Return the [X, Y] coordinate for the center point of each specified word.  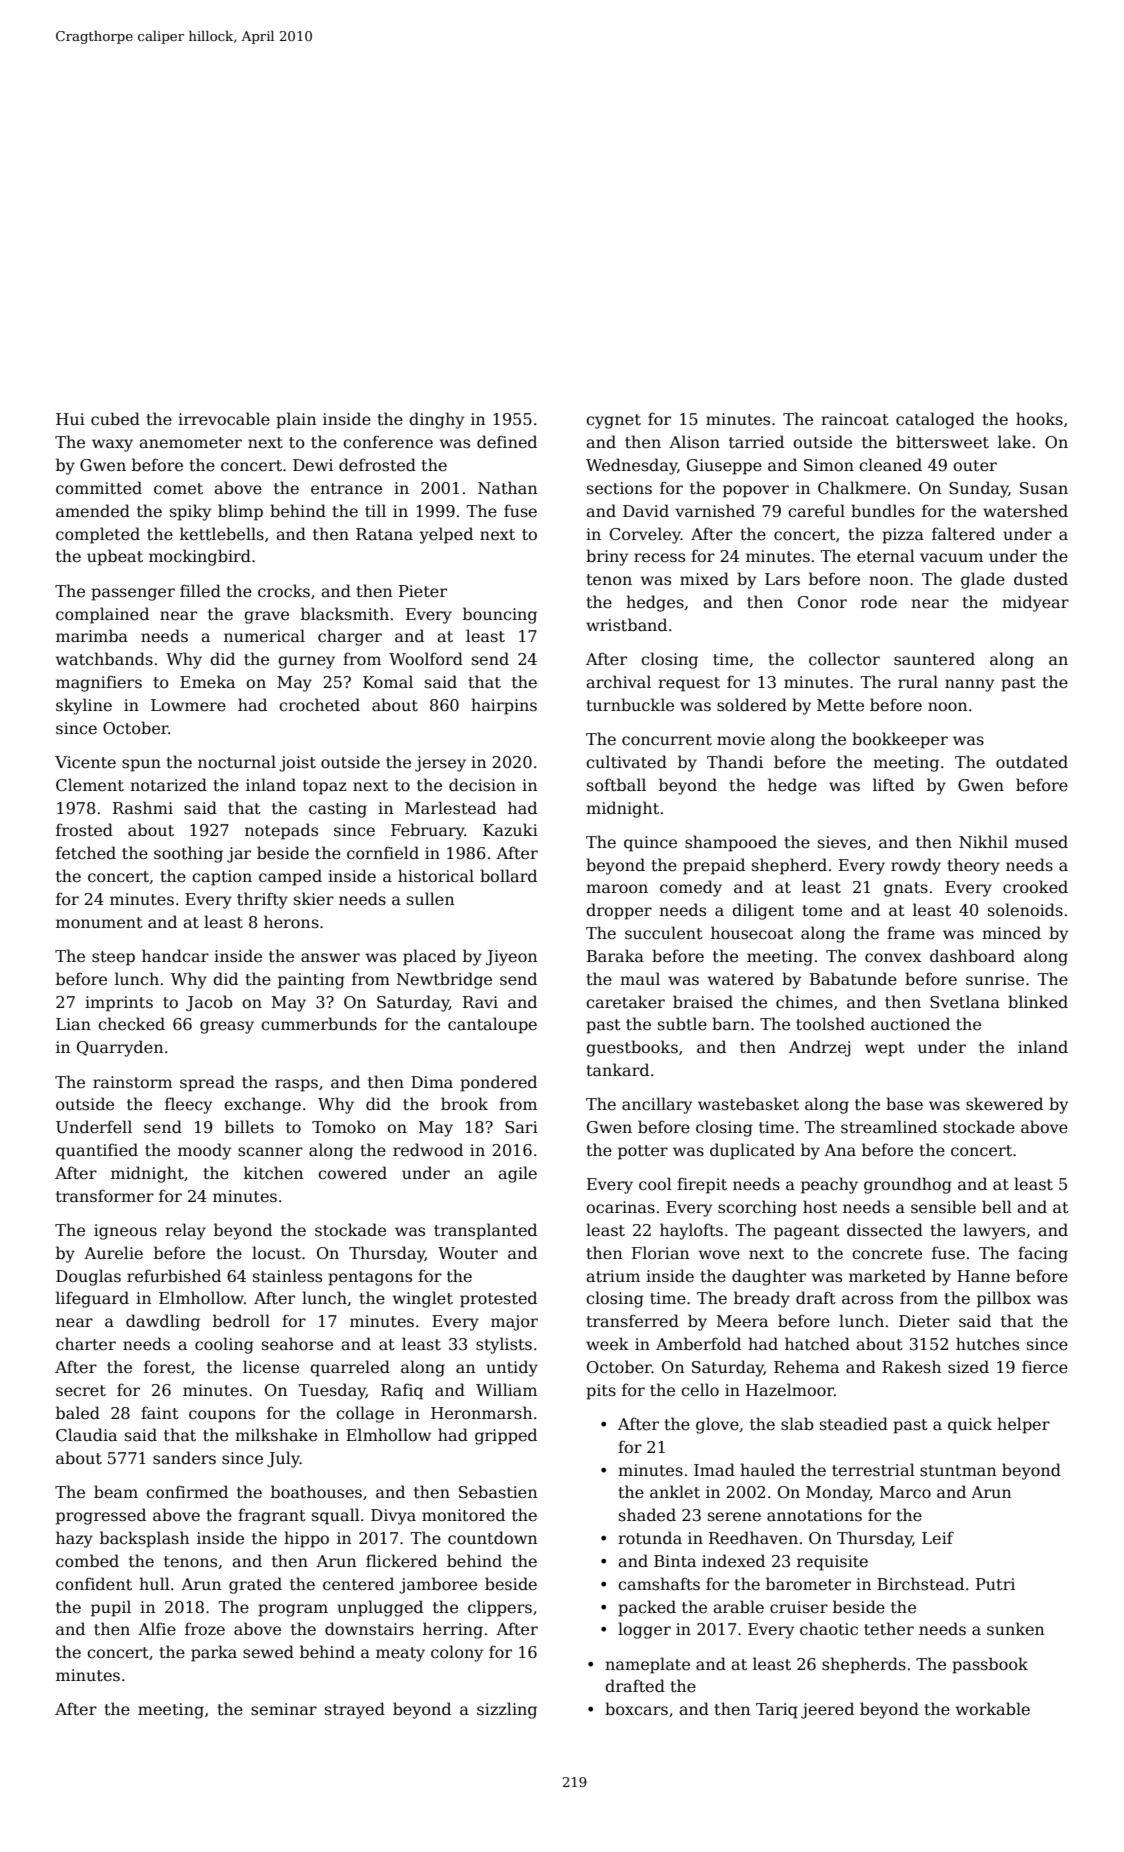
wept [885, 1049]
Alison [694, 441]
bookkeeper [900, 740]
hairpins [504, 706]
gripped [506, 1436]
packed [647, 1608]
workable [993, 1708]
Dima [432, 1082]
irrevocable [224, 419]
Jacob [209, 1003]
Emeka [207, 682]
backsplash [144, 1539]
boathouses [316, 1492]
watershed [1025, 511]
